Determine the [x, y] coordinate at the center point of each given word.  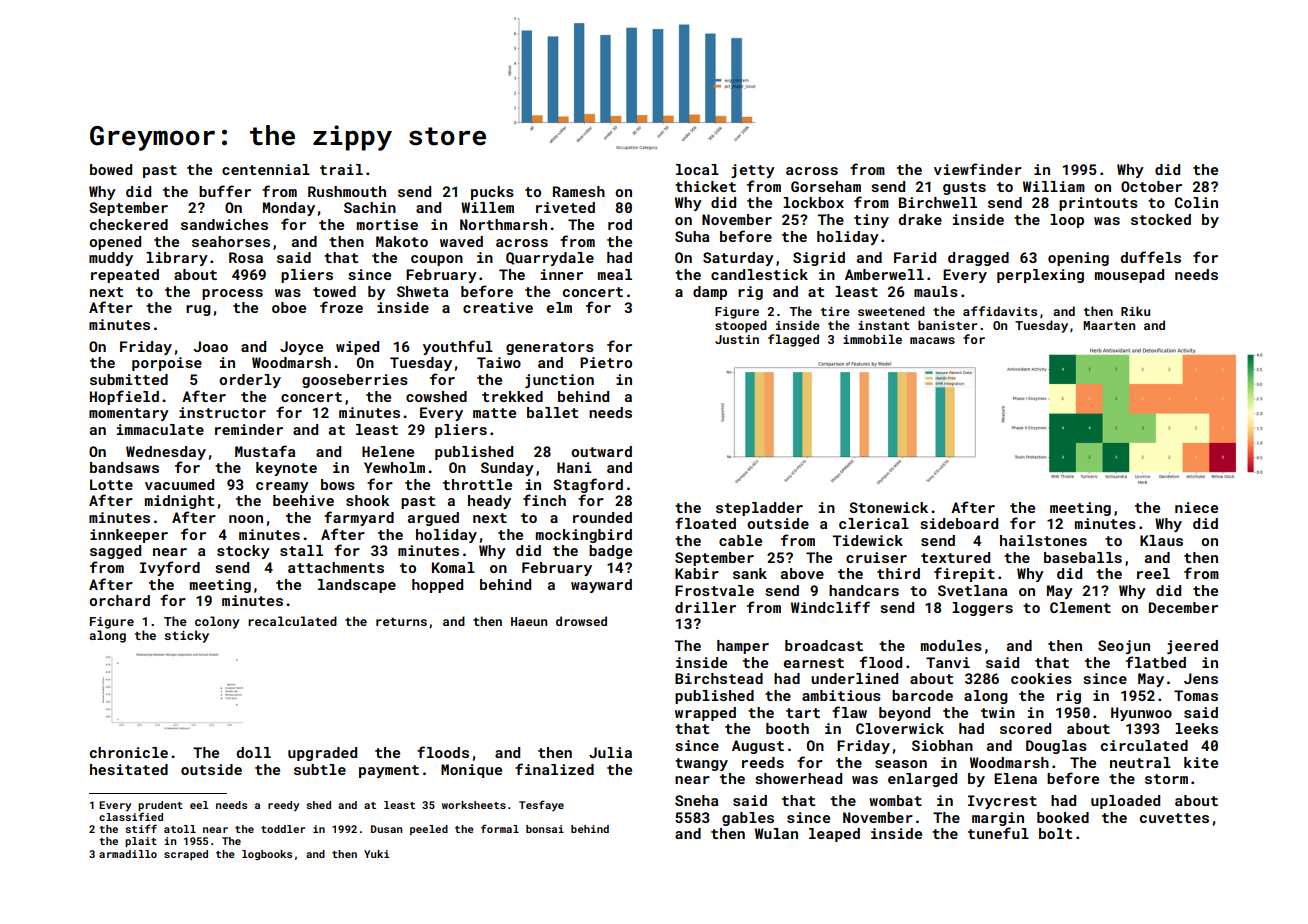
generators [550, 348]
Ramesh [579, 191]
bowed [111, 169]
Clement [1080, 607]
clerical [874, 523]
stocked [1161, 219]
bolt [1055, 833]
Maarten [1109, 325]
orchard [119, 600]
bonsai [545, 829]
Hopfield [124, 397]
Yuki [376, 854]
